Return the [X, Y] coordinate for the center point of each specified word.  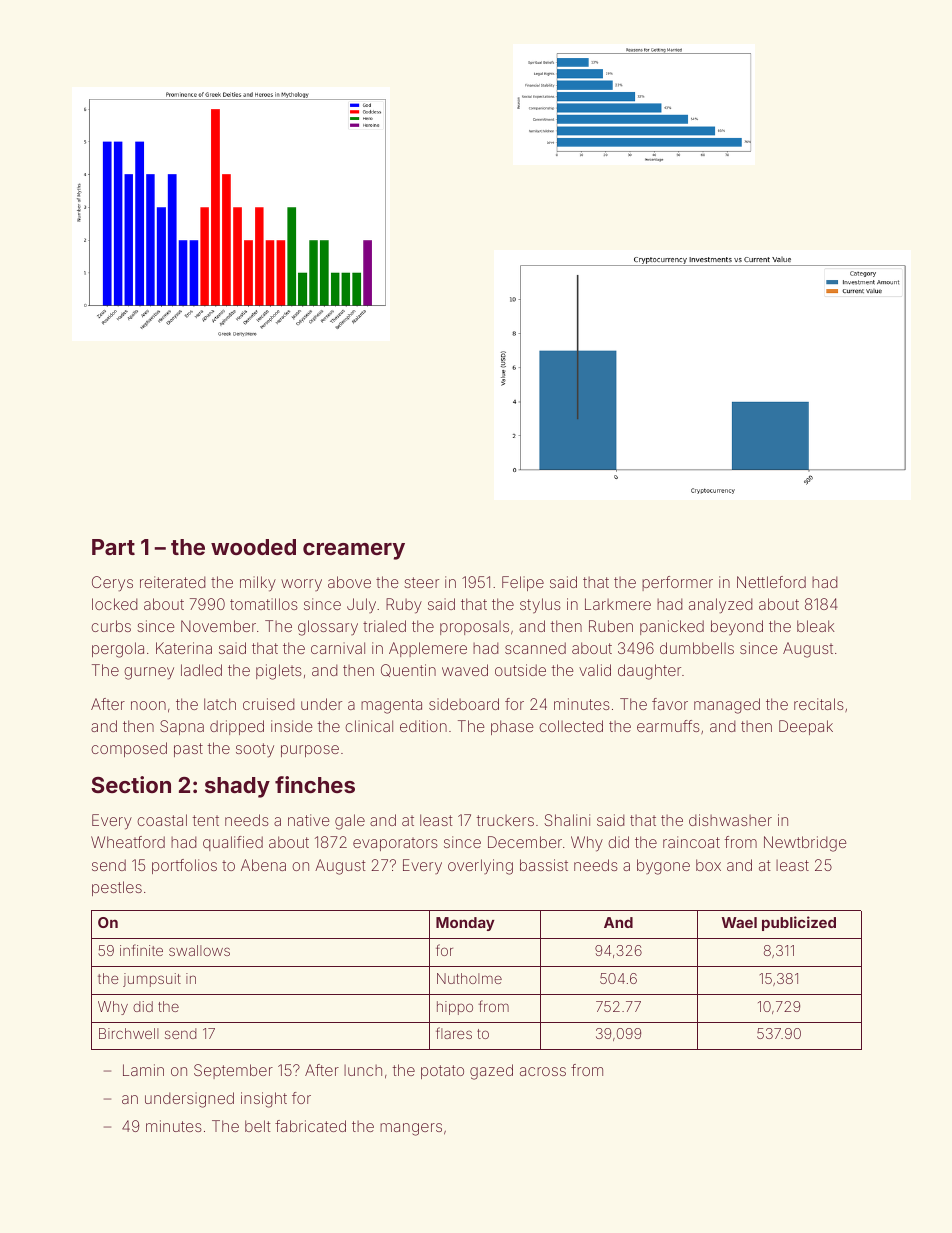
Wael [739, 922]
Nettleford [771, 582]
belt [258, 1126]
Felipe [523, 583]
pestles [117, 888]
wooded [253, 547]
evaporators [395, 844]
